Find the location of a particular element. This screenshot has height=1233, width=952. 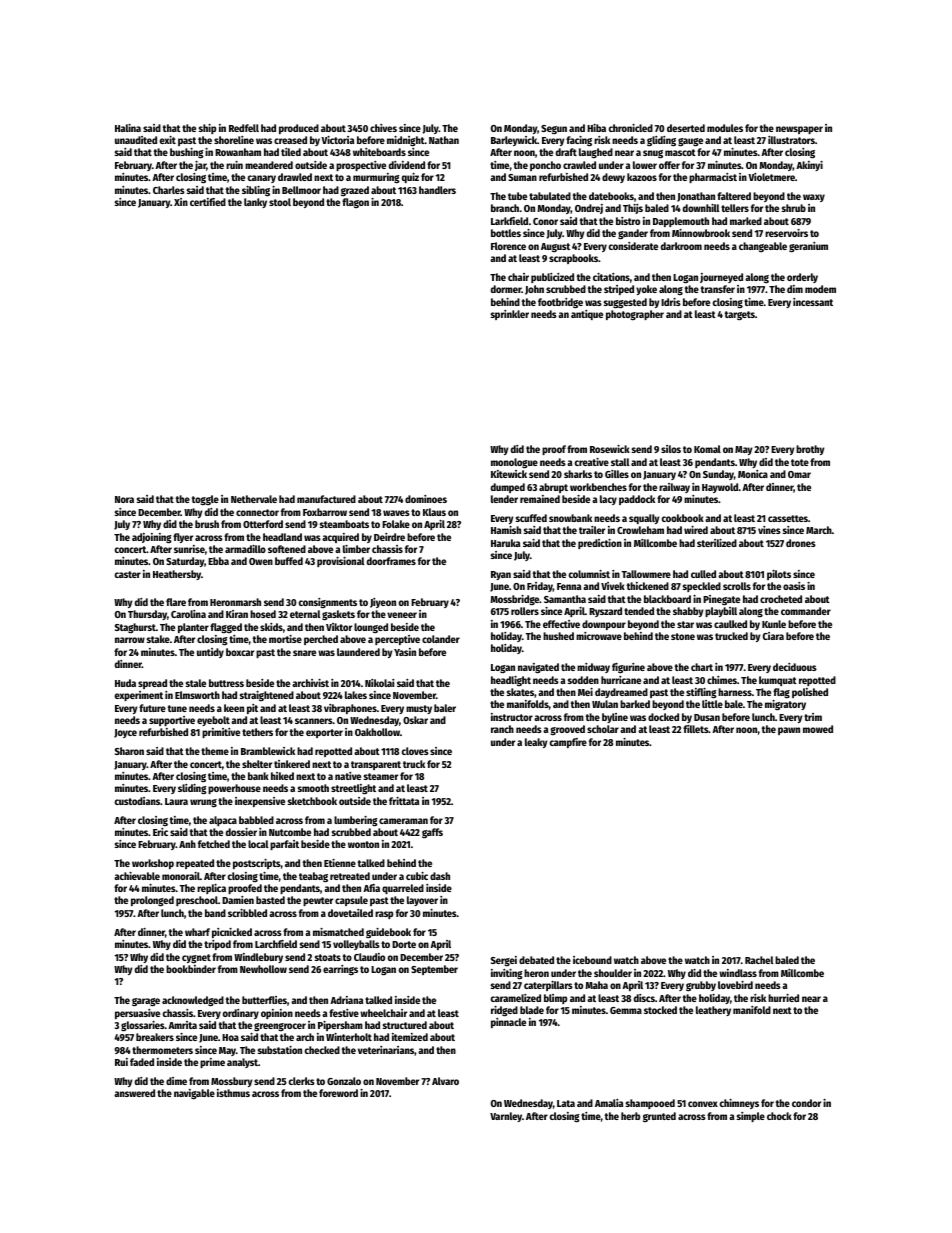

pawn is located at coordinates (789, 731).
